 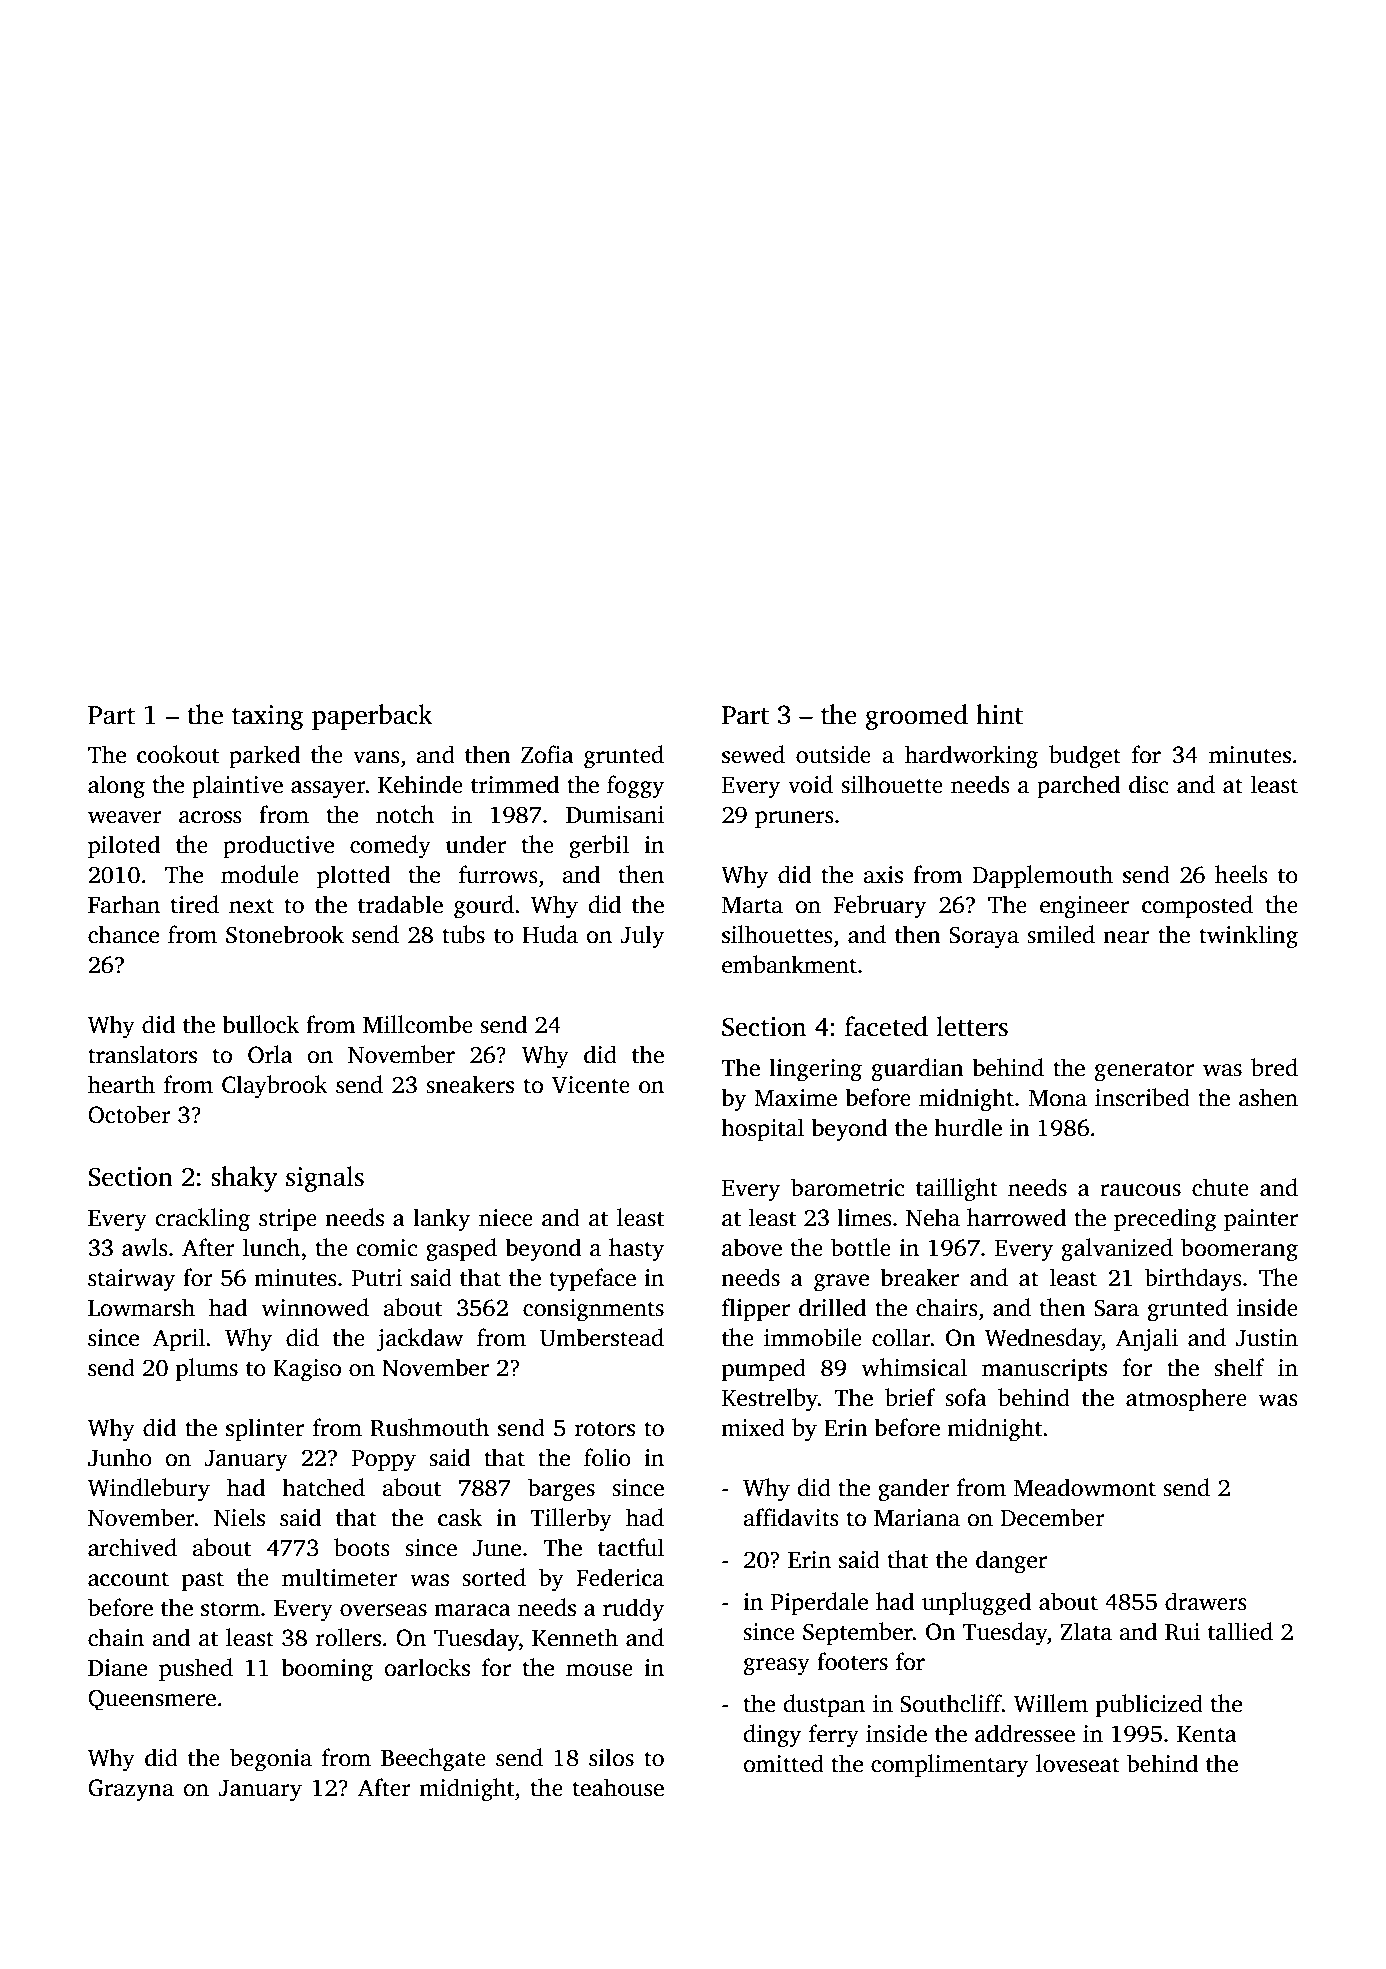 I want to click on taillight, so click(x=957, y=1190).
